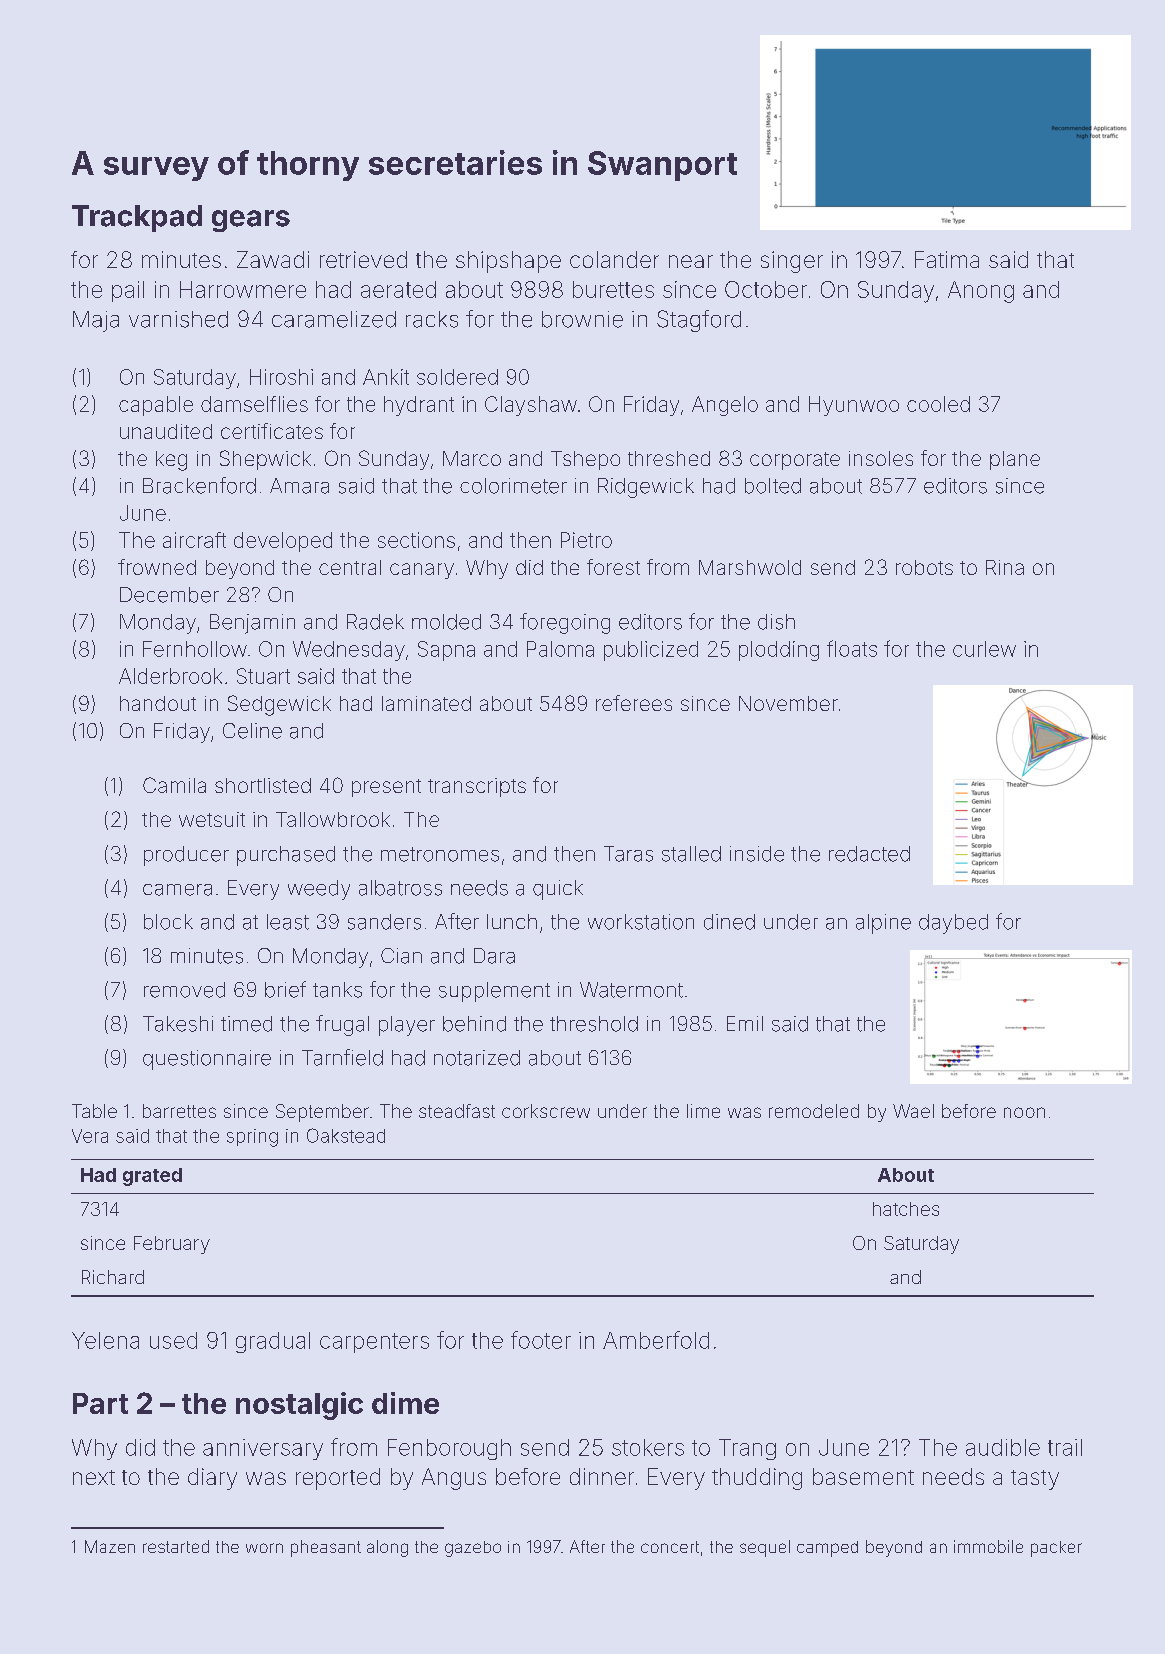  What do you see at coordinates (947, 259) in the document?
I see `Fatima` at bounding box center [947, 259].
